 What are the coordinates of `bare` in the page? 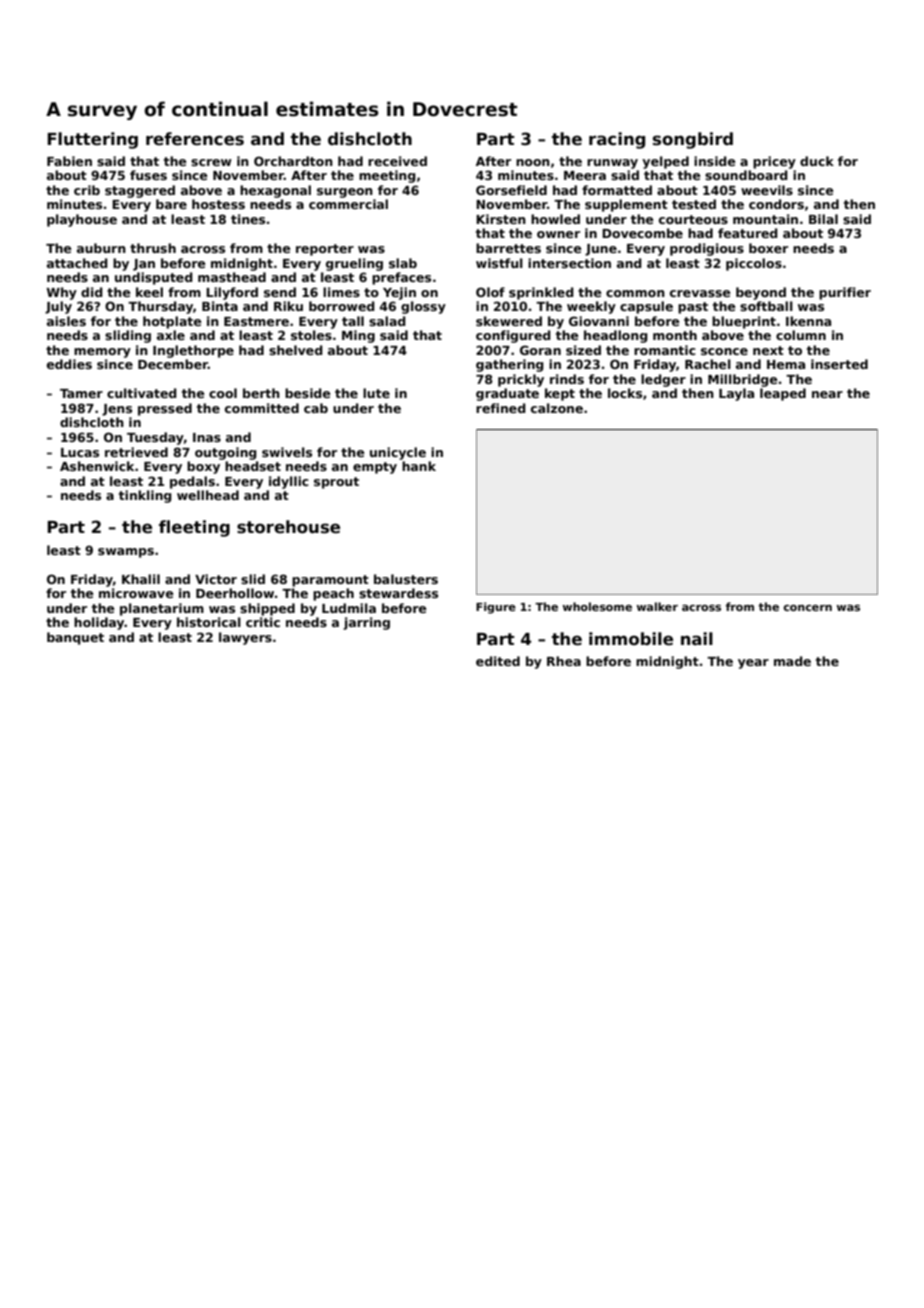 It's located at (171, 204).
